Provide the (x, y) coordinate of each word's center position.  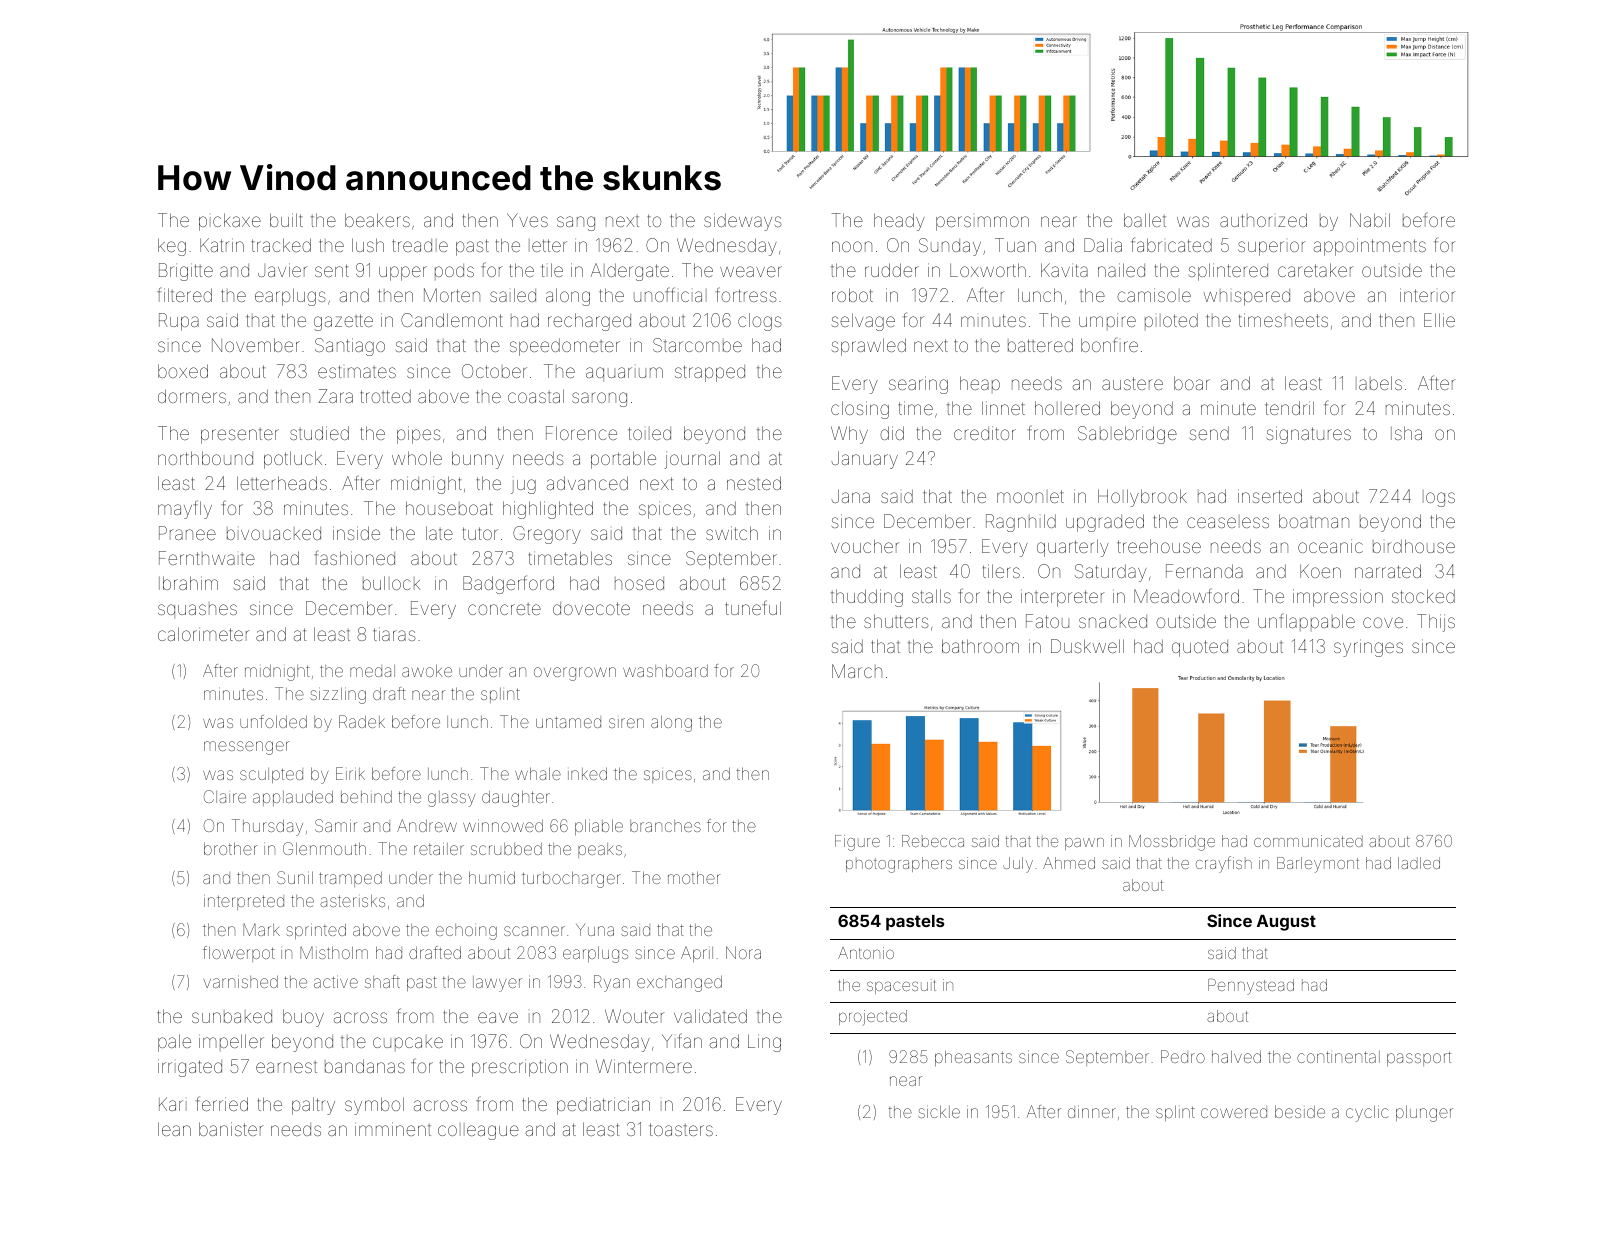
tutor (480, 533)
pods (454, 272)
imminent (393, 1129)
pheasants (973, 1058)
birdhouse (1414, 546)
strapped (710, 373)
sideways (743, 222)
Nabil (1370, 220)
